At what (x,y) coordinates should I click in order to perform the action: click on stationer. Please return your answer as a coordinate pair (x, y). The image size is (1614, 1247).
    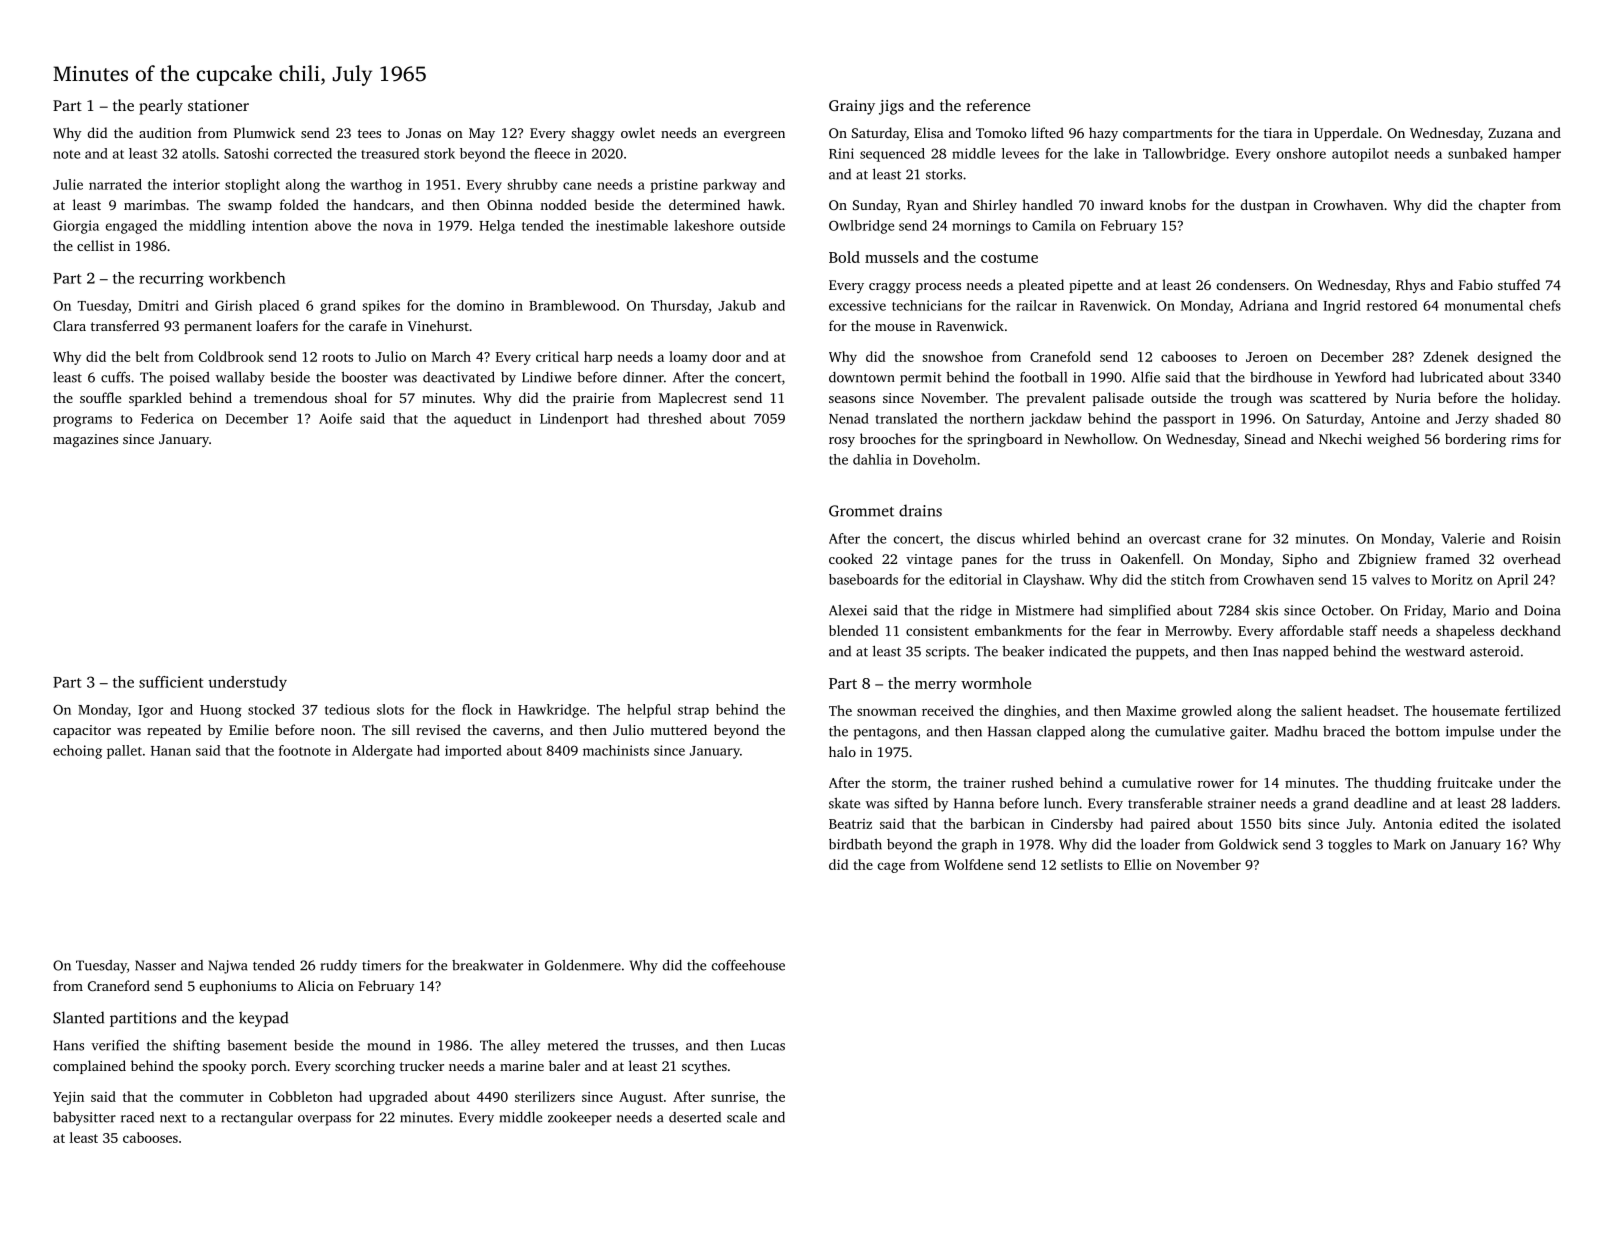
    Looking at the image, I should click on (218, 105).
